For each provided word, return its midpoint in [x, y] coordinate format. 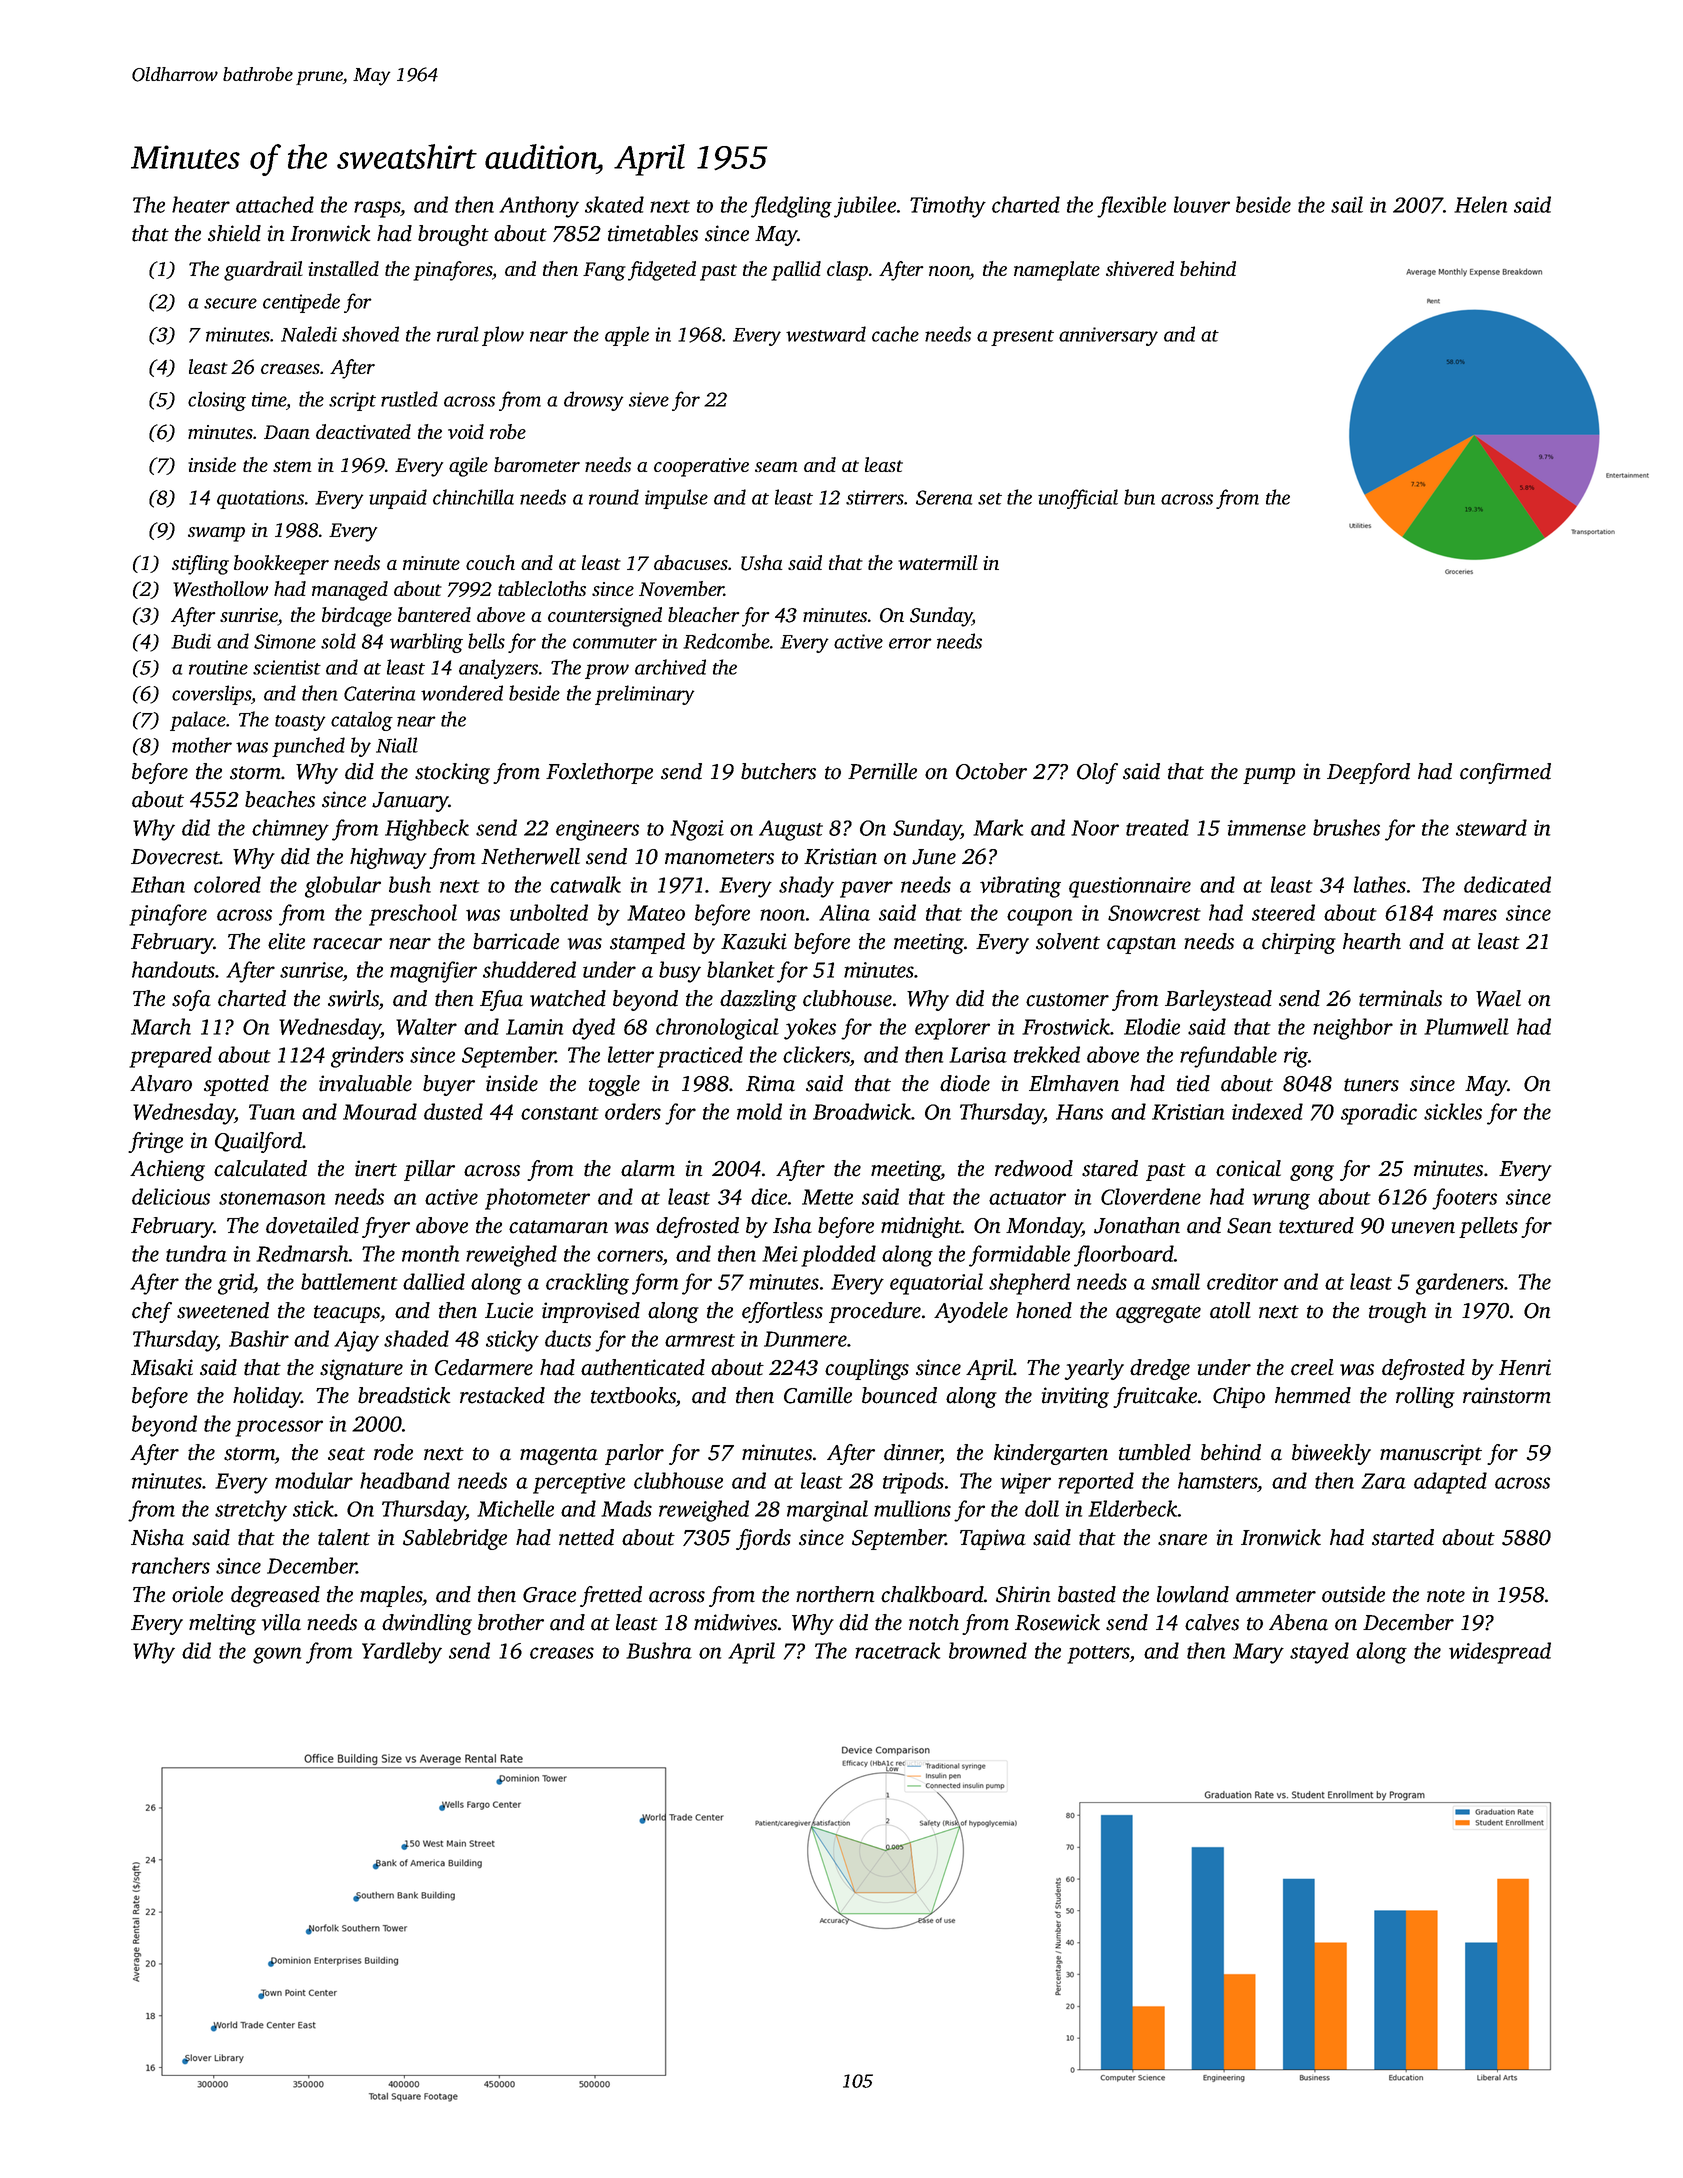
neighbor [1353, 1029]
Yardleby [402, 1653]
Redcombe [726, 641]
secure [230, 303]
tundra [196, 1253]
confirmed [1505, 773]
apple [627, 336]
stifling [200, 565]
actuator [1027, 1198]
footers [1464, 1199]
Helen [1480, 204]
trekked [1047, 1054]
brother [511, 1622]
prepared [170, 1057]
